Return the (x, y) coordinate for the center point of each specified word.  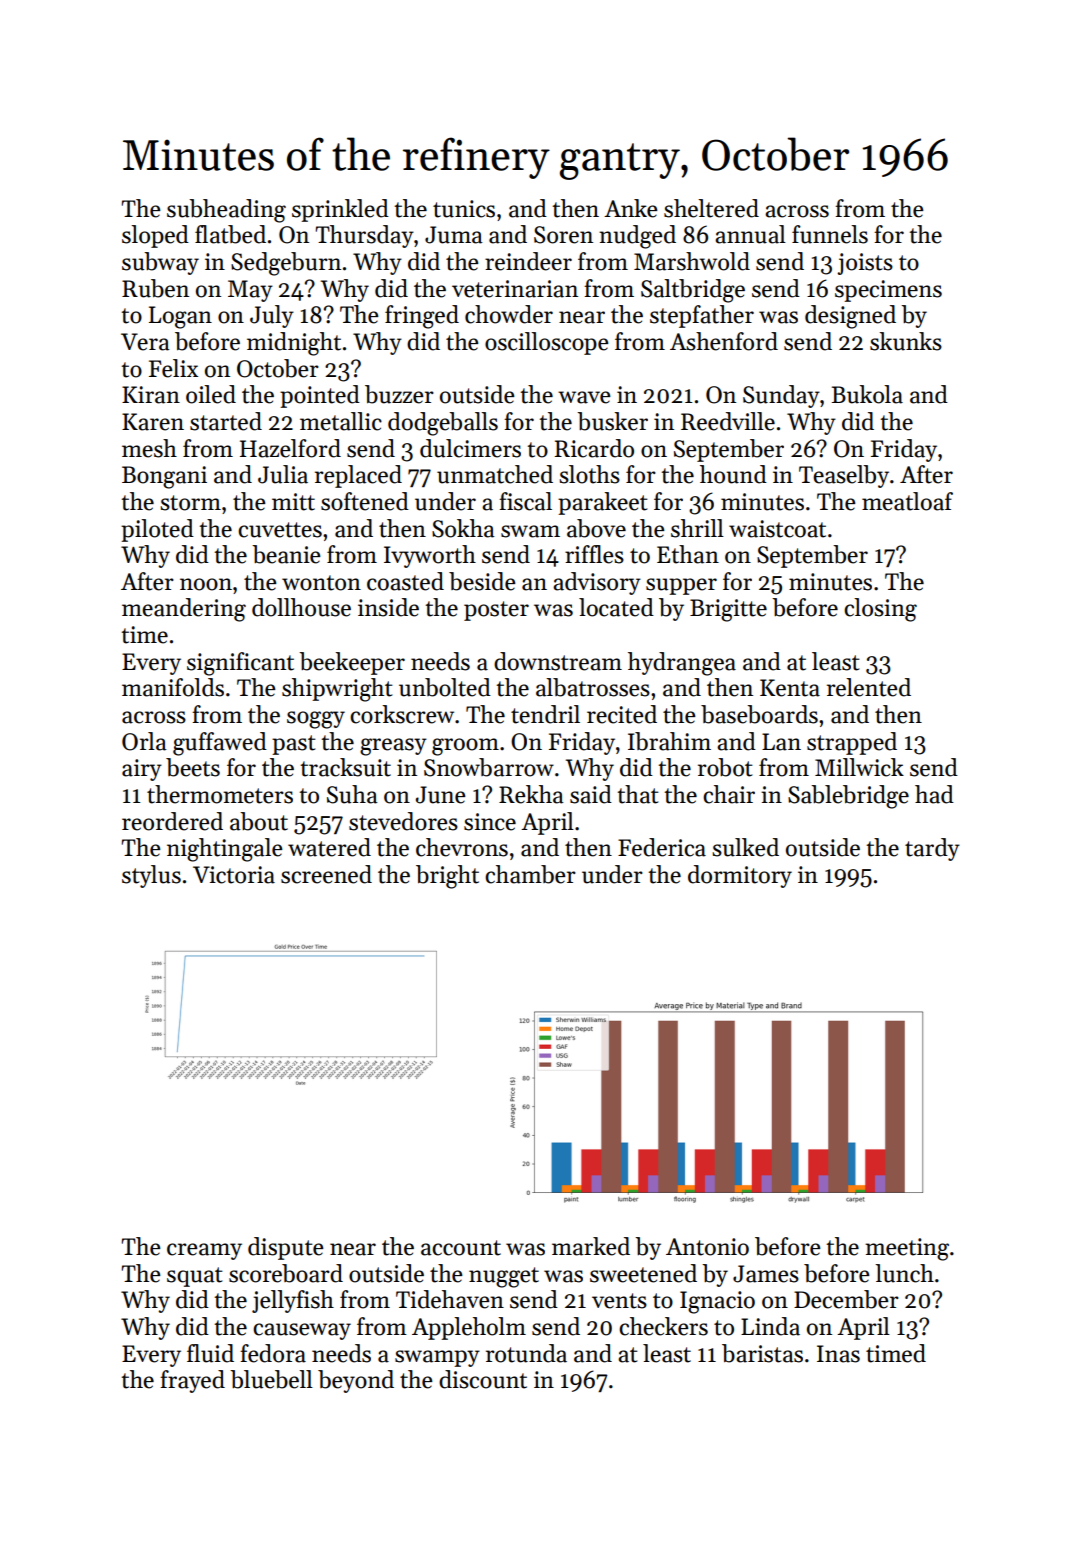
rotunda (526, 1353)
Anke (631, 208)
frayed (192, 1381)
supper (681, 586)
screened (326, 874)
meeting (907, 1249)
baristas (762, 1353)
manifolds (173, 687)
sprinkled (340, 210)
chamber (530, 874)
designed (850, 317)
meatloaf (907, 501)
